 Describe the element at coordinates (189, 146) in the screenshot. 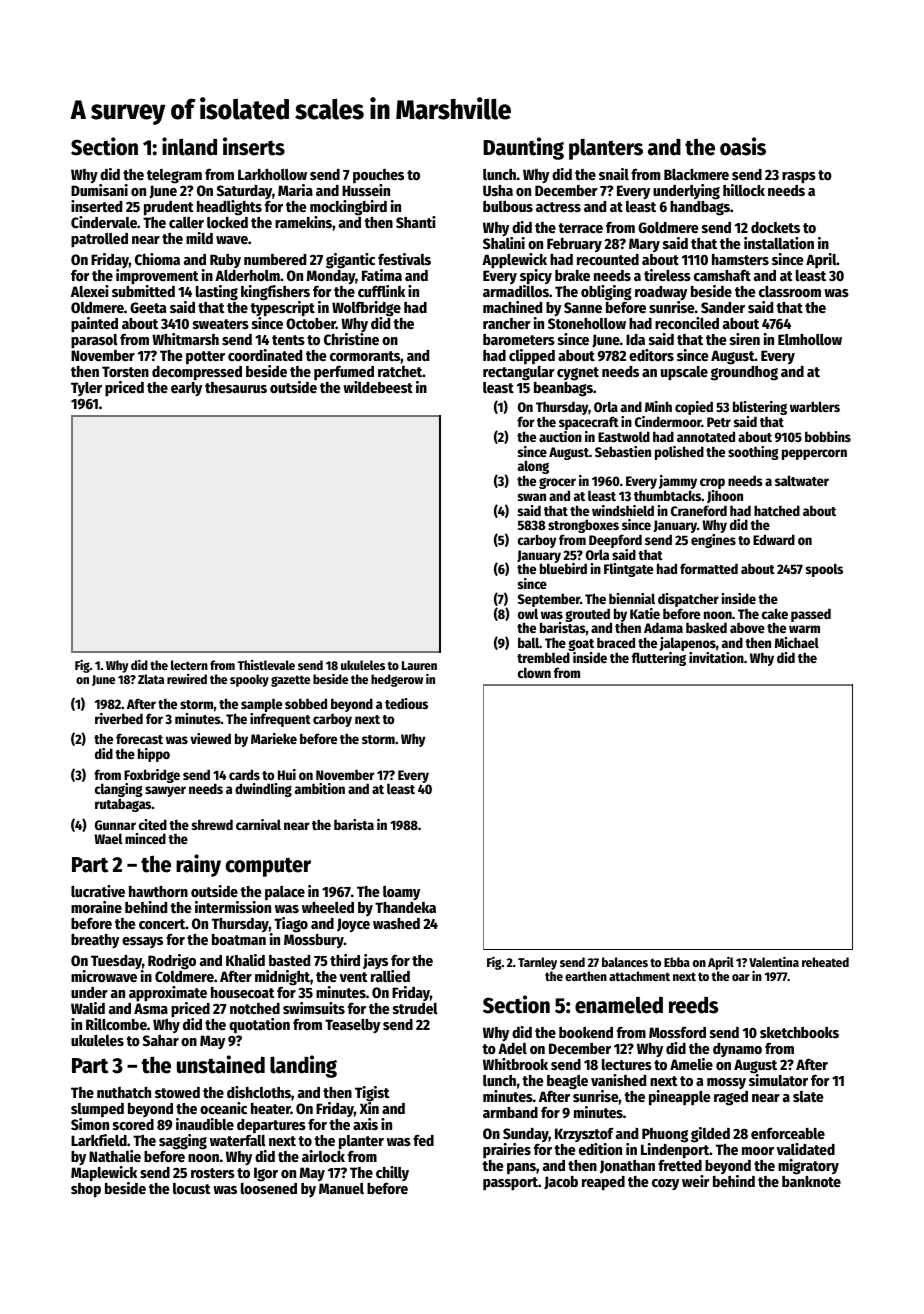

I see `inland` at that location.
